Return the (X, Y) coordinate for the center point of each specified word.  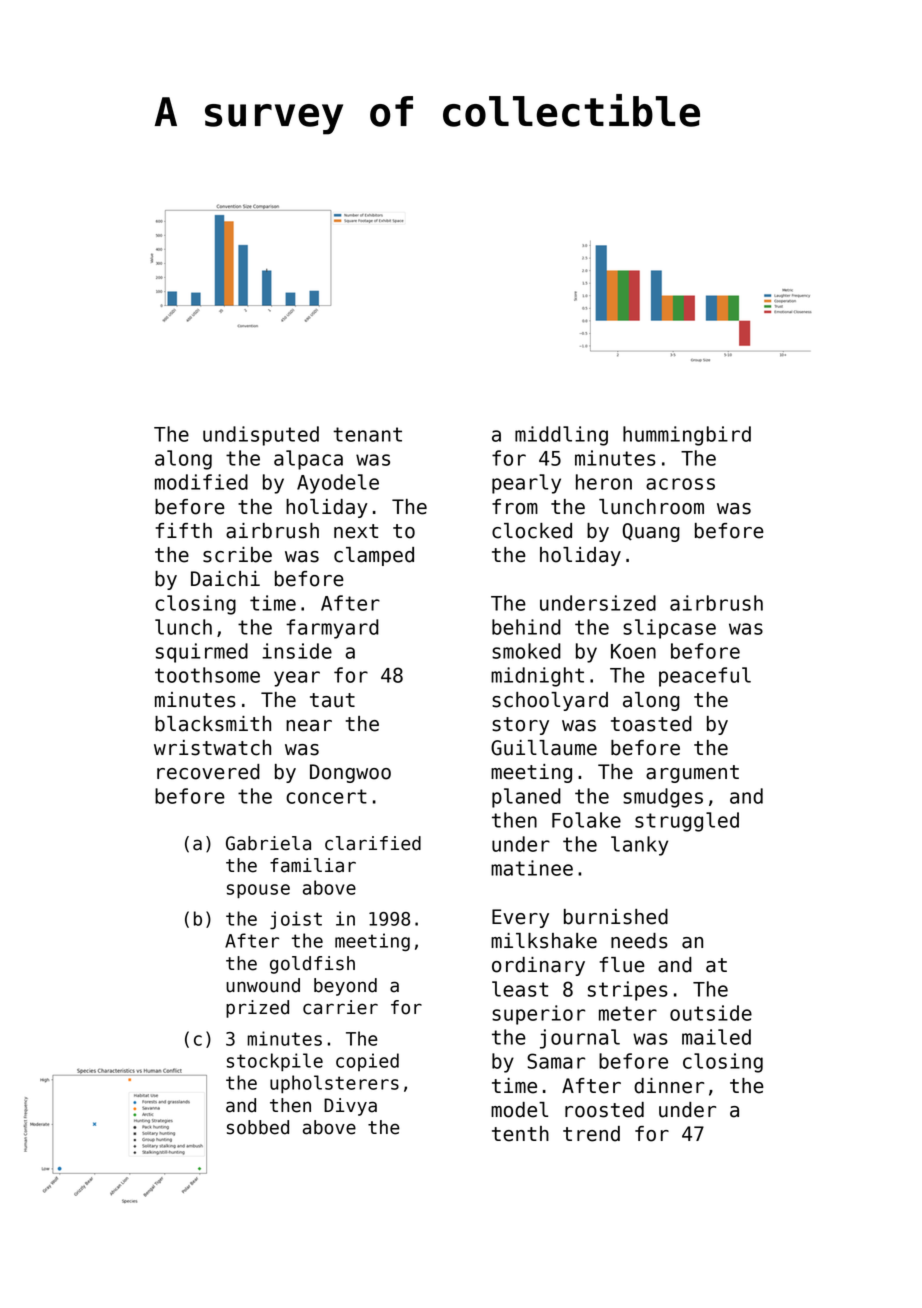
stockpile (275, 1062)
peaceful (705, 677)
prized (257, 1009)
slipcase (669, 629)
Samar (556, 1061)
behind (526, 627)
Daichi (225, 579)
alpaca (308, 460)
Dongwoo (350, 773)
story (520, 726)
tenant (367, 434)
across (680, 484)
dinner (669, 1086)
